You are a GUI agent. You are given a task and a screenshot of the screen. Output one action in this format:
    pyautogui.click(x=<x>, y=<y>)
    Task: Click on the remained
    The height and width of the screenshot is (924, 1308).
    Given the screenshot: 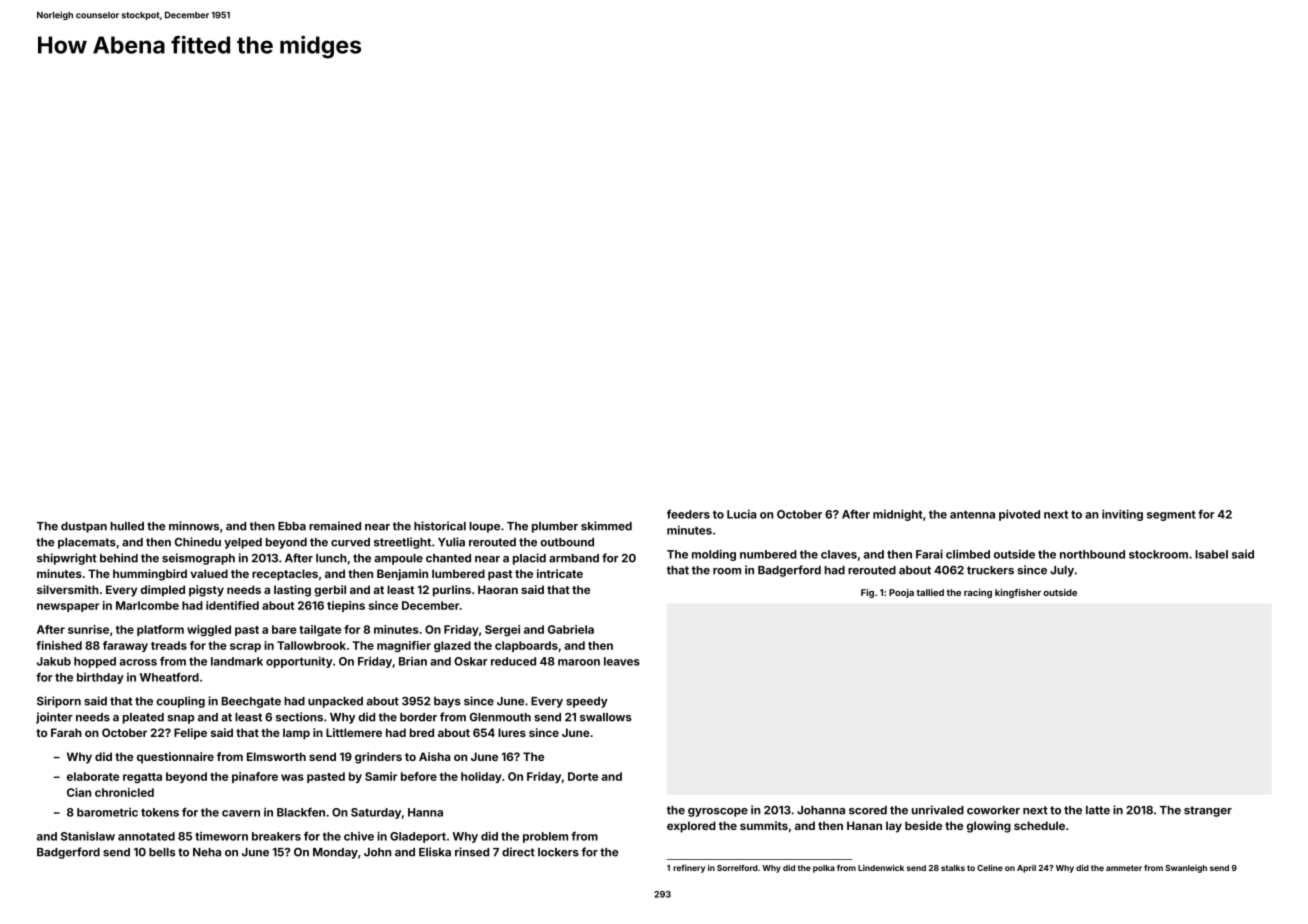 What is the action you would take?
    pyautogui.click(x=335, y=526)
